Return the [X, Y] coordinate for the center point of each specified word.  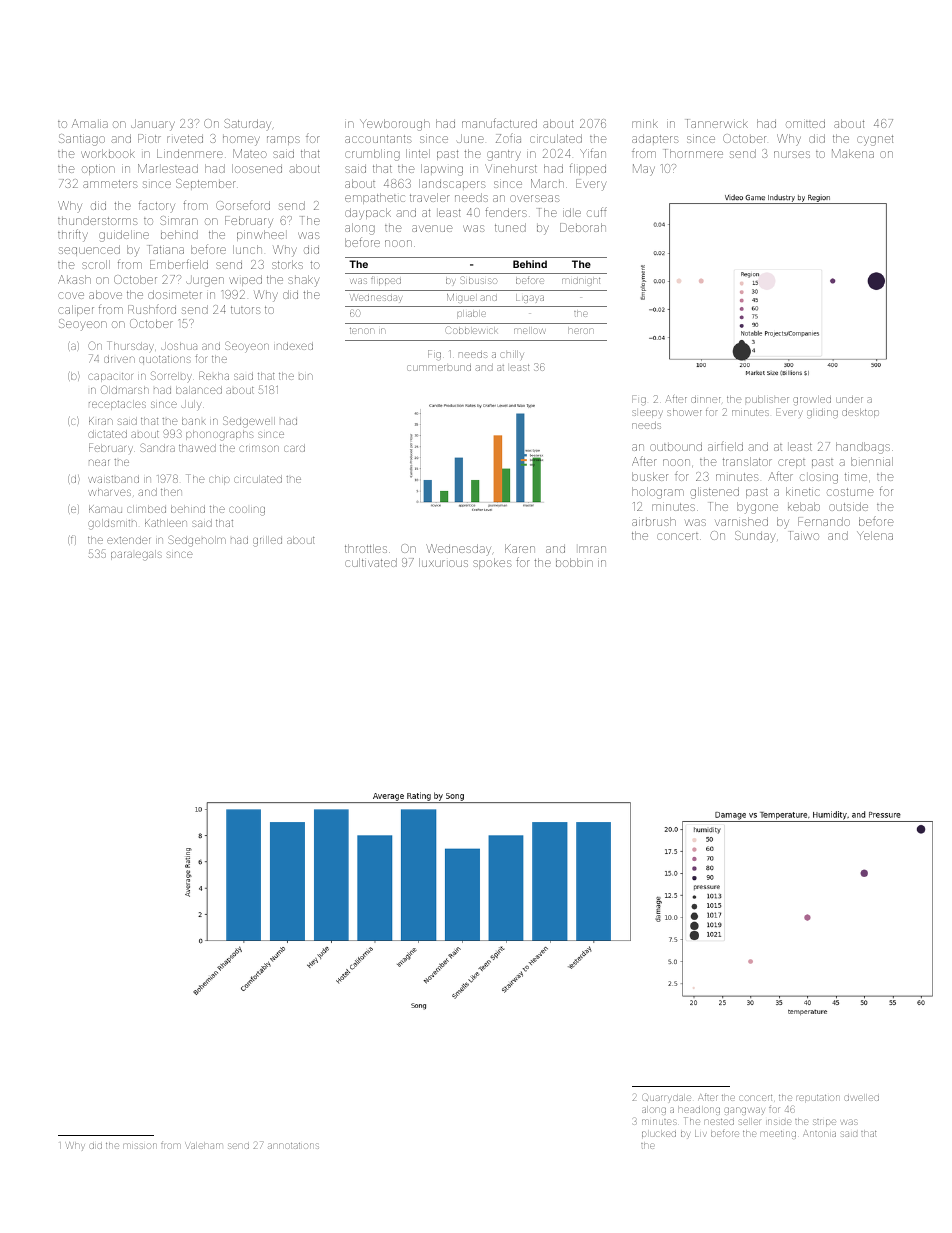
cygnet [875, 140]
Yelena [875, 535]
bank [194, 421]
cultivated [371, 562]
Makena [853, 153]
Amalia [90, 123]
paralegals [136, 555]
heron [580, 331]
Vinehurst [511, 168]
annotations [293, 1146]
